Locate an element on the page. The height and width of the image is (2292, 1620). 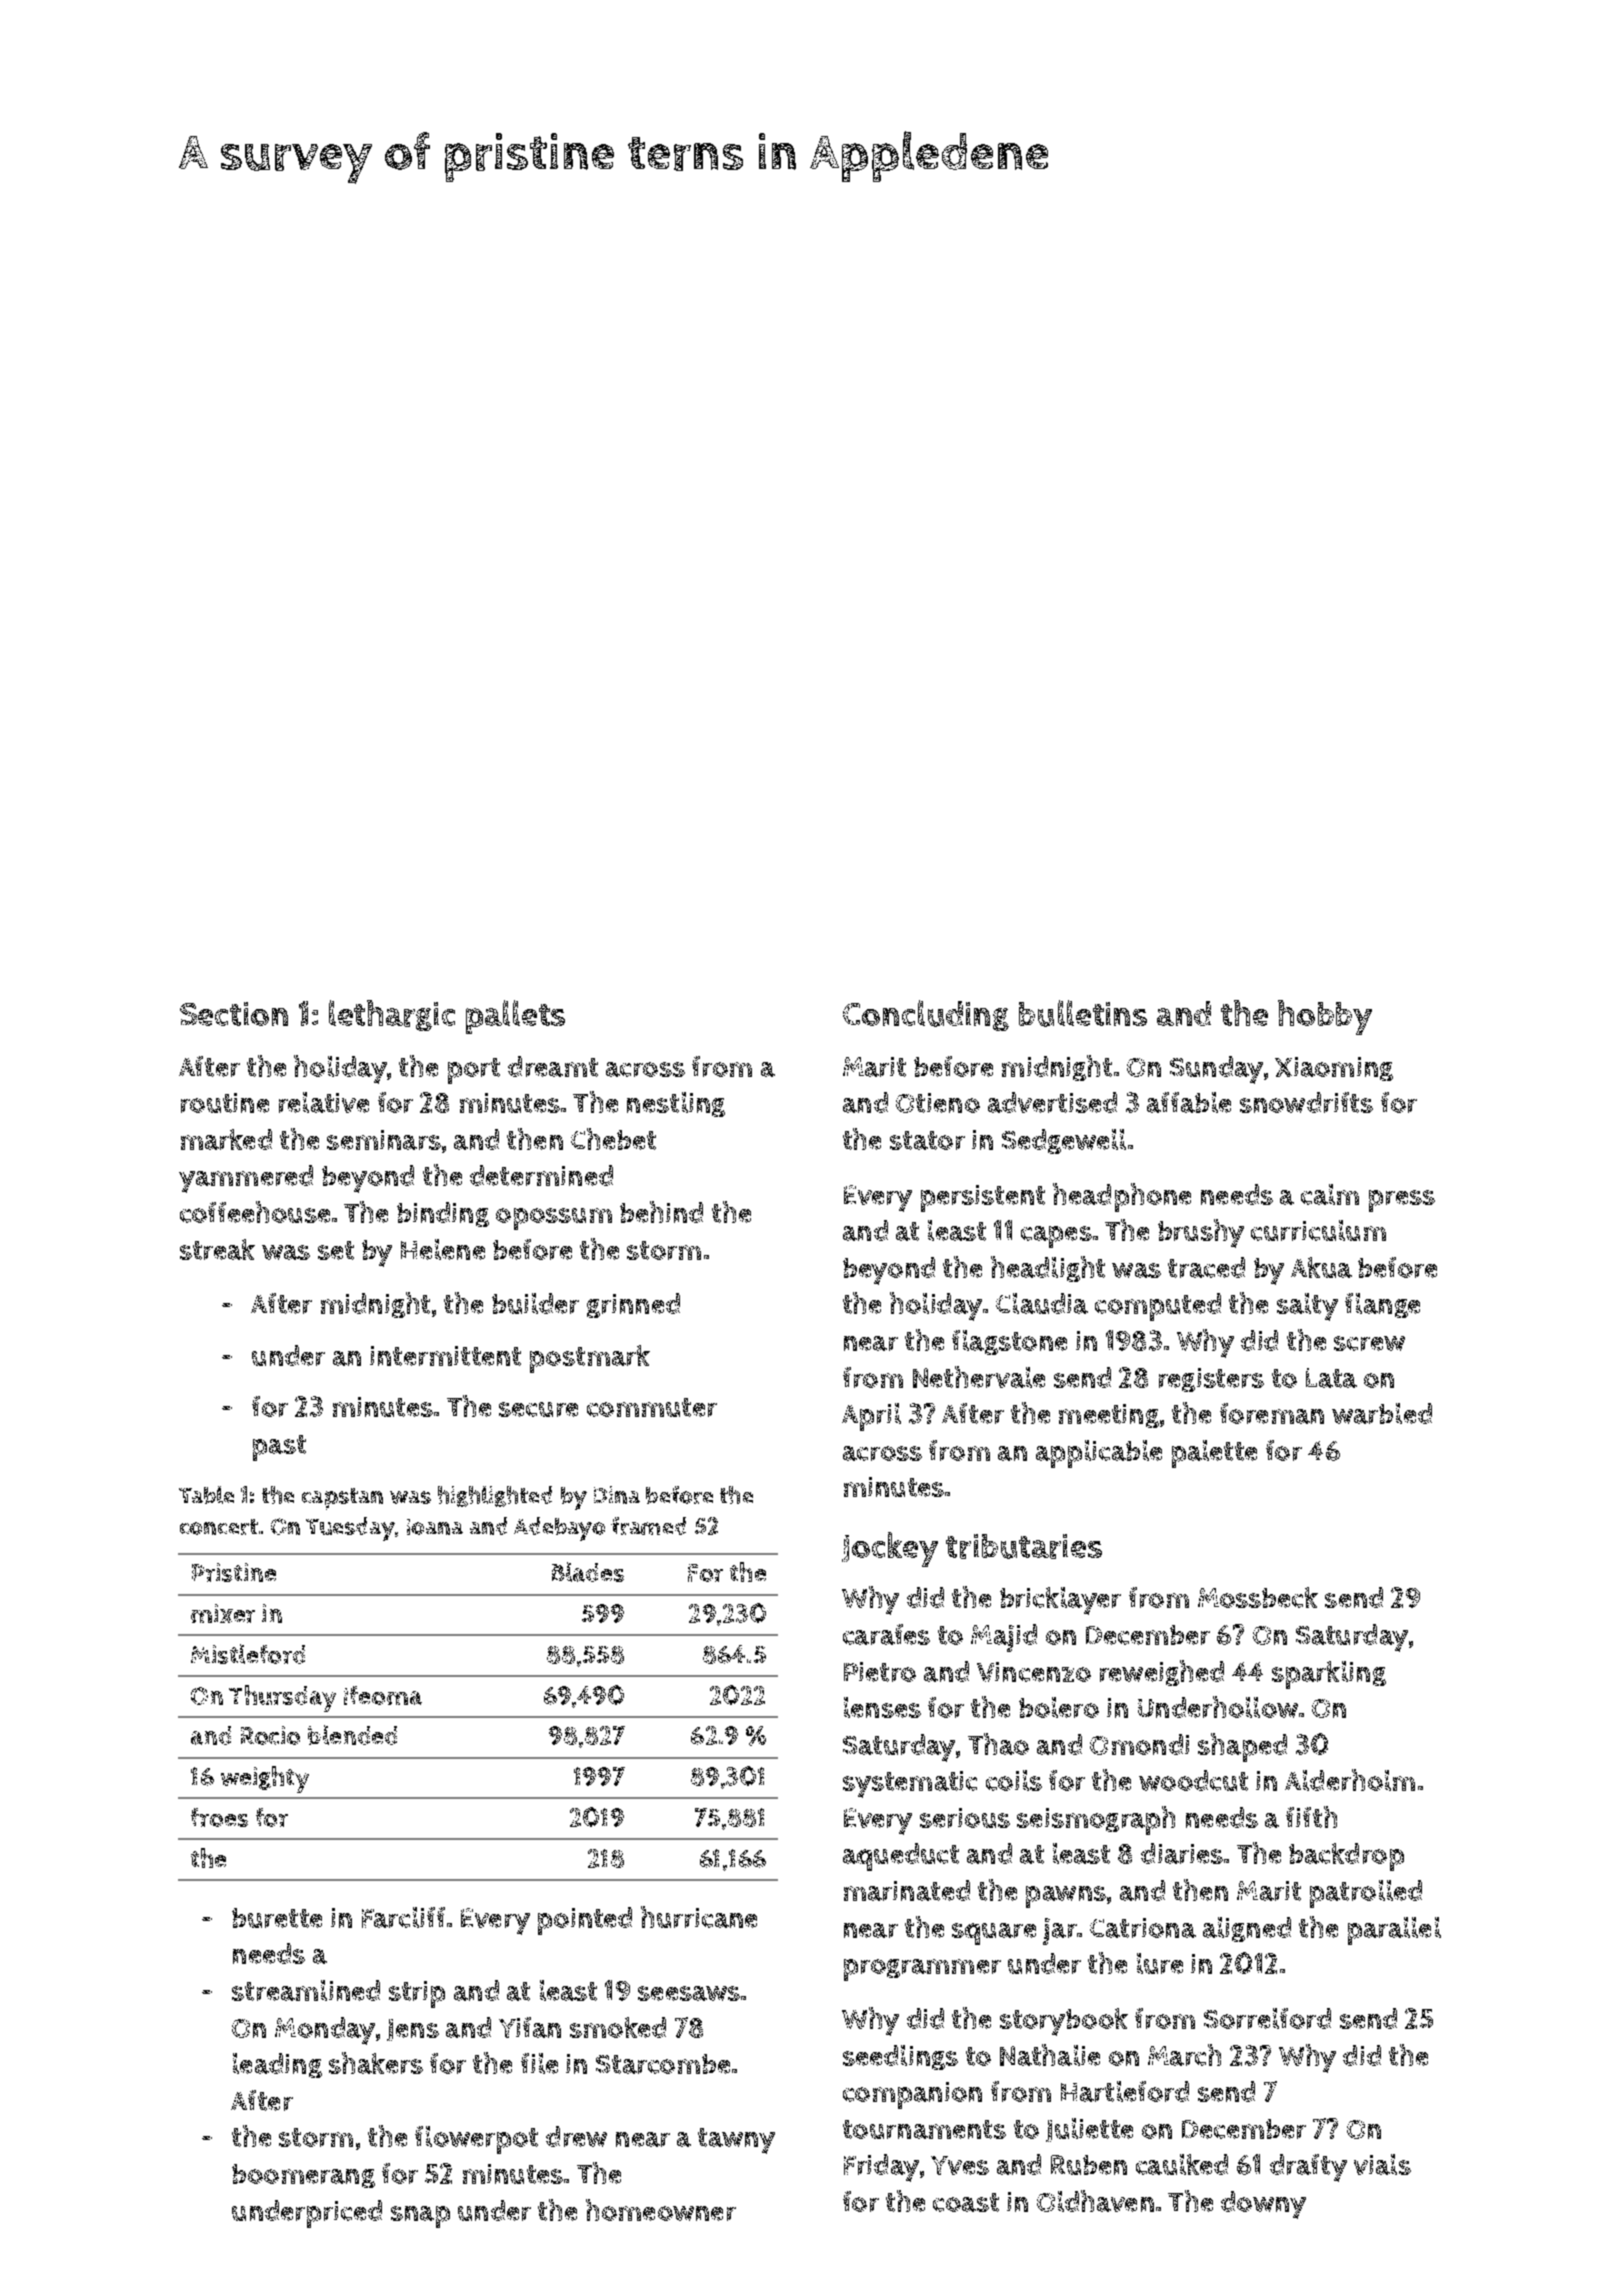
lethargic is located at coordinates (392, 1015).
